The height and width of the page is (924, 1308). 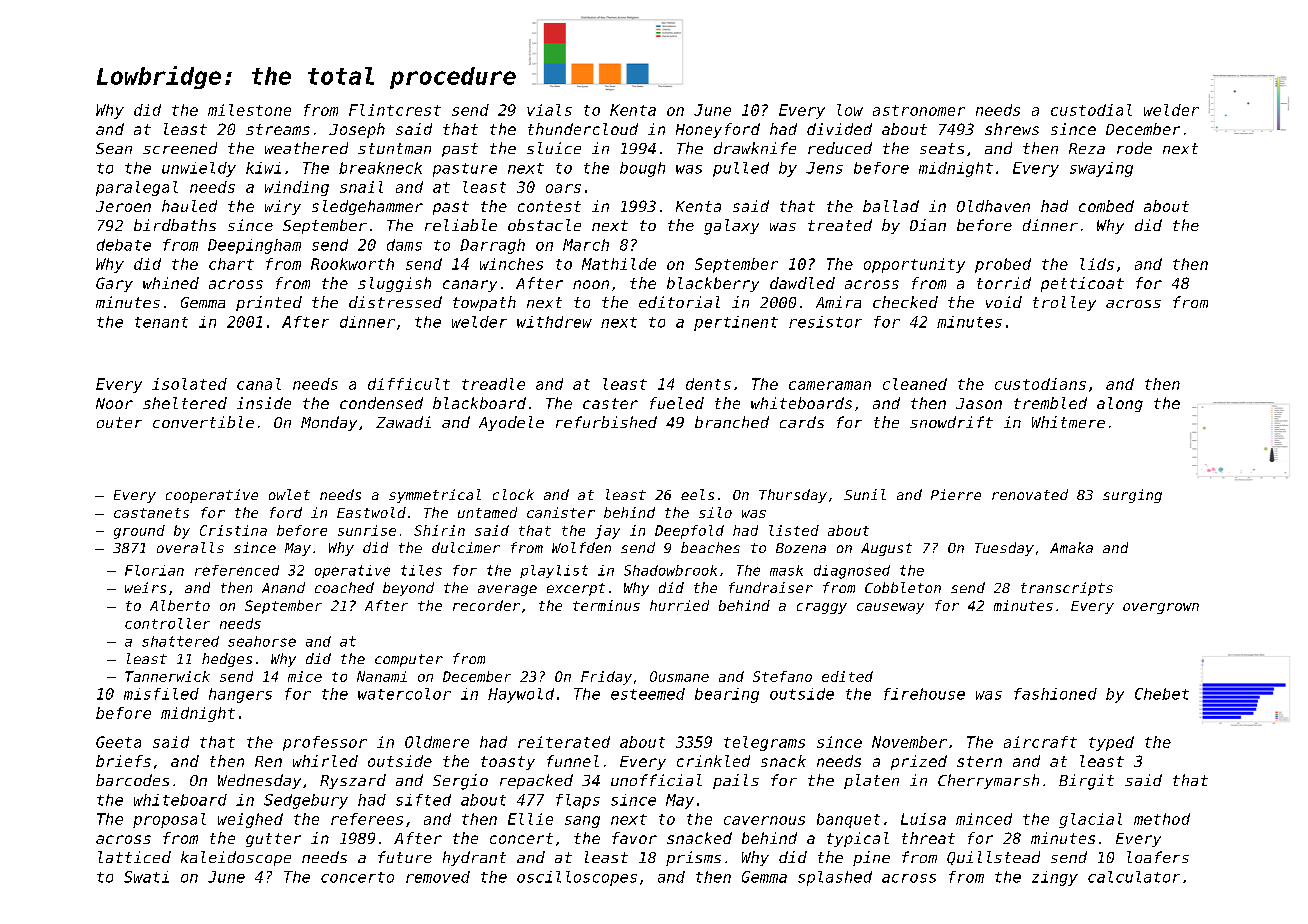 What do you see at coordinates (847, 676) in the page?
I see `edited` at bounding box center [847, 676].
